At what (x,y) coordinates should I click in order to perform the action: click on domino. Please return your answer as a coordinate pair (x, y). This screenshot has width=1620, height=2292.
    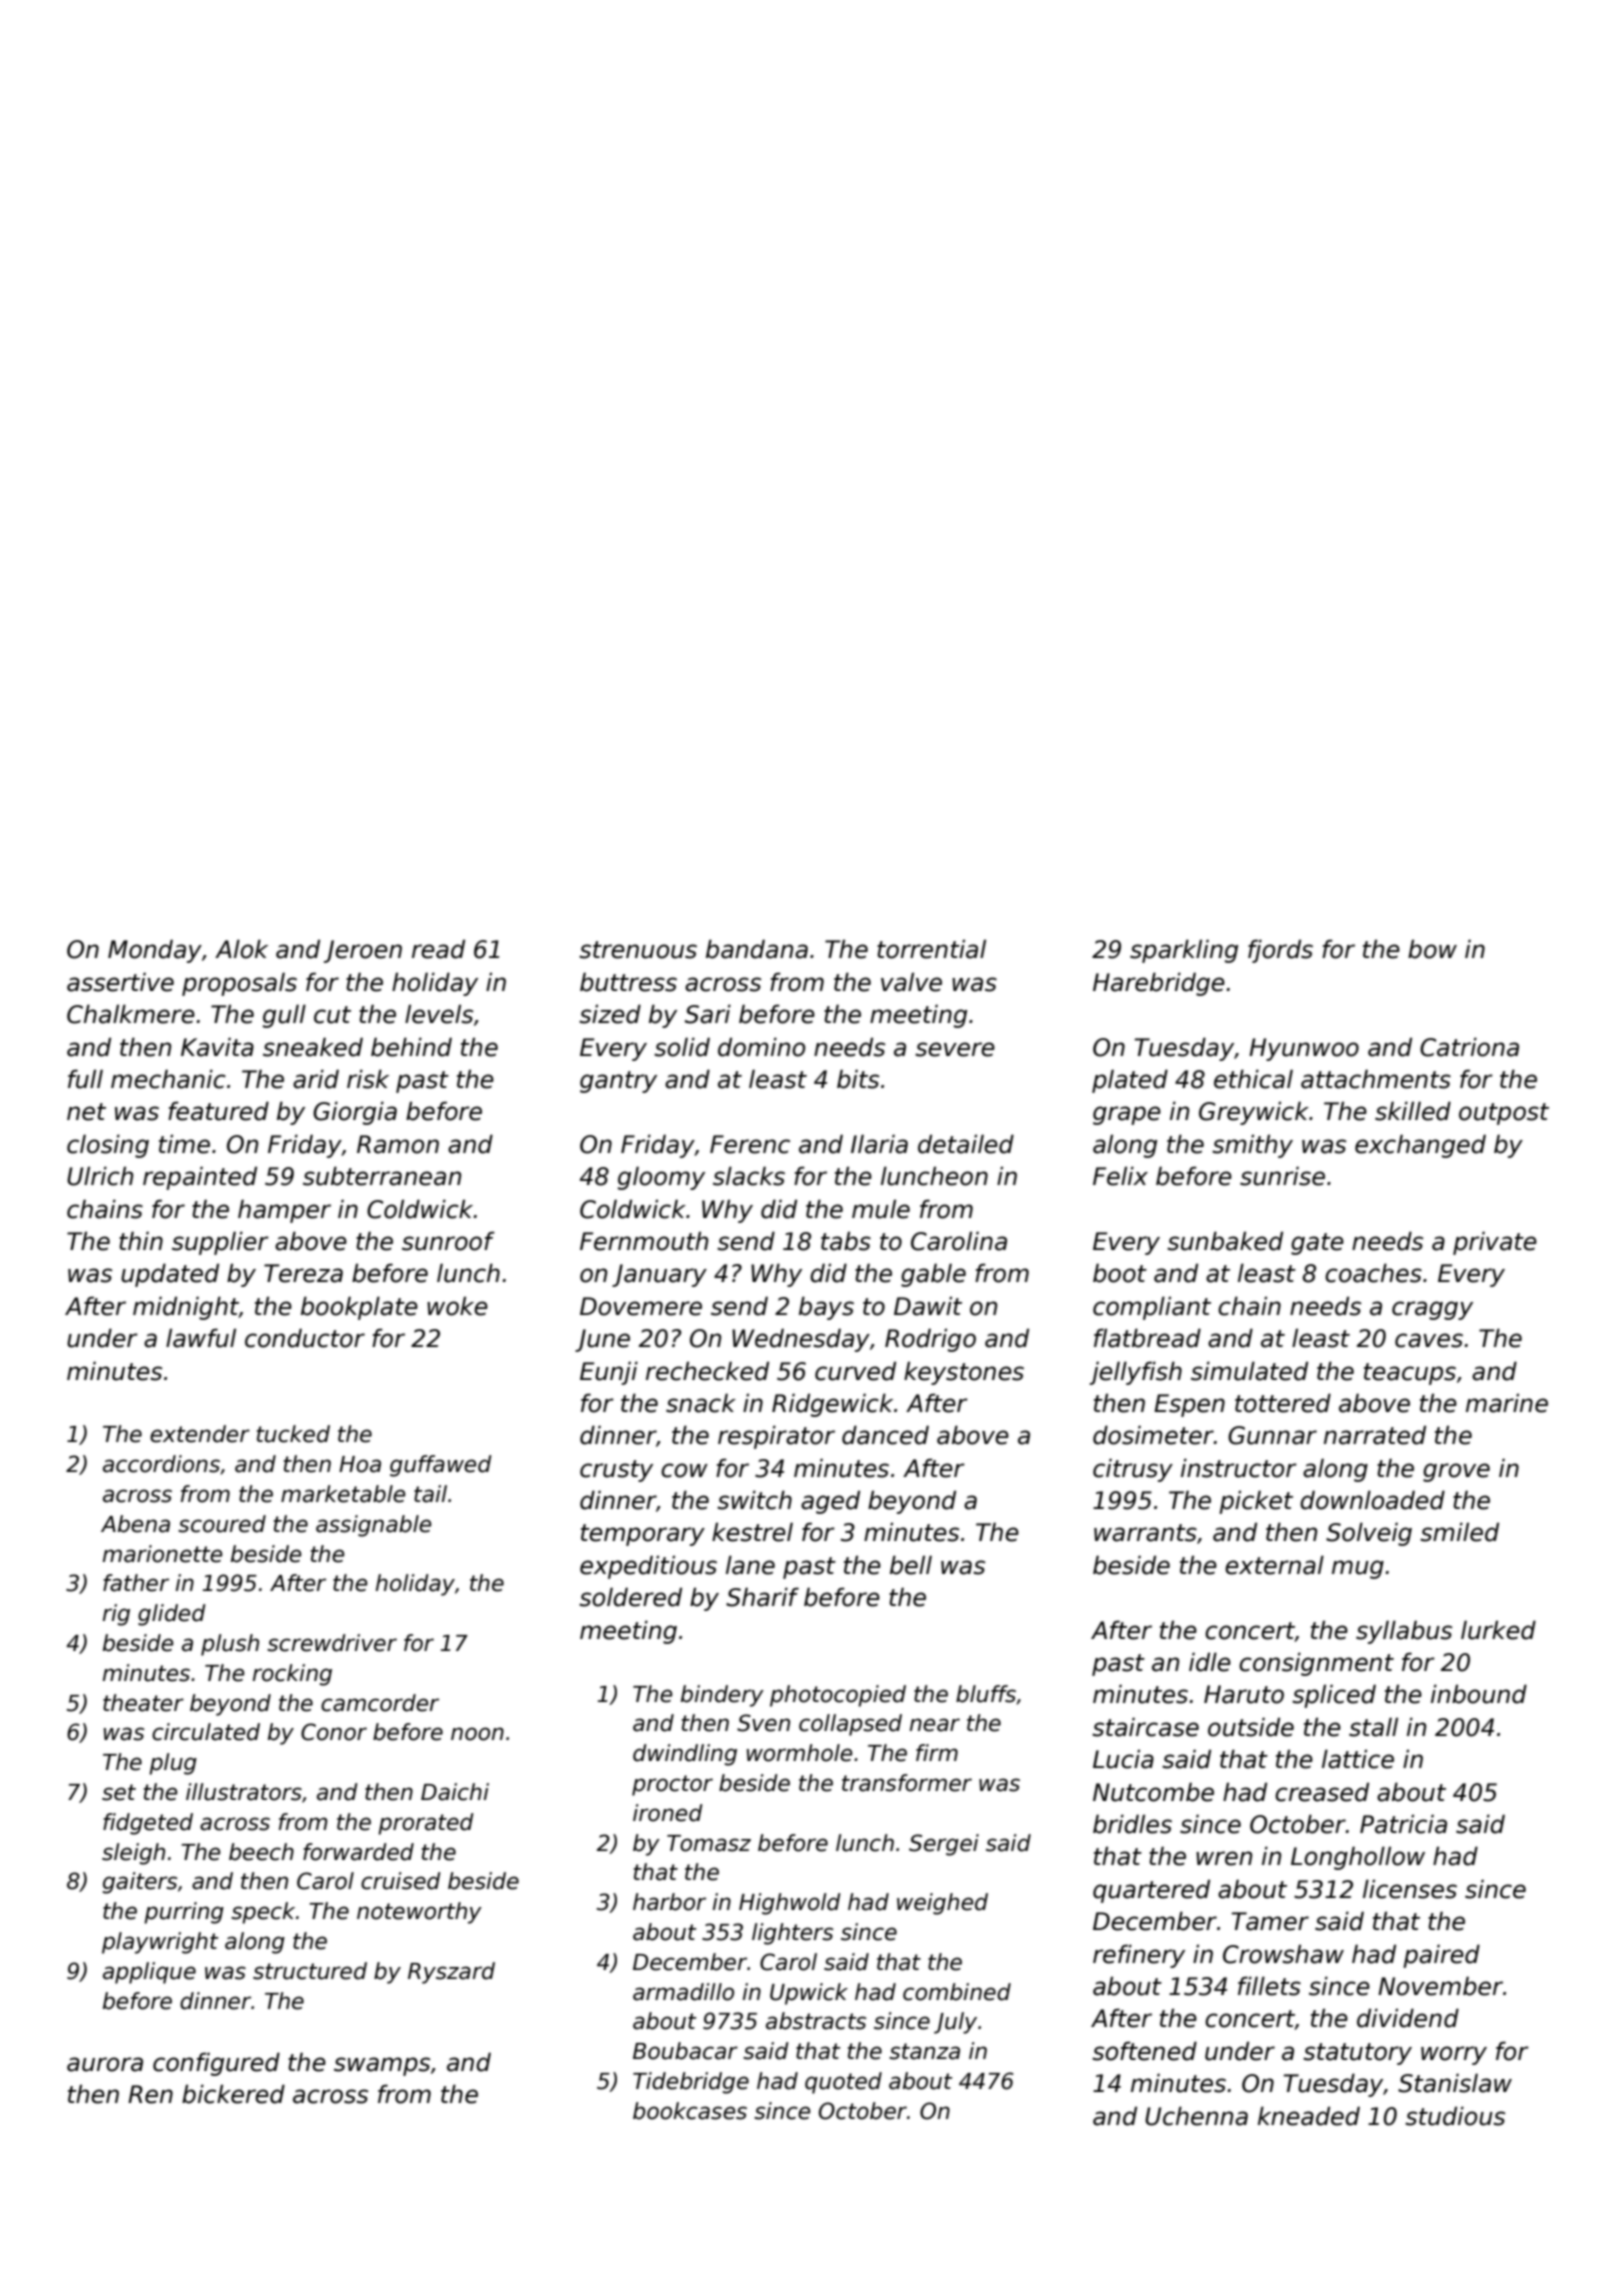
    Looking at the image, I should click on (761, 1047).
